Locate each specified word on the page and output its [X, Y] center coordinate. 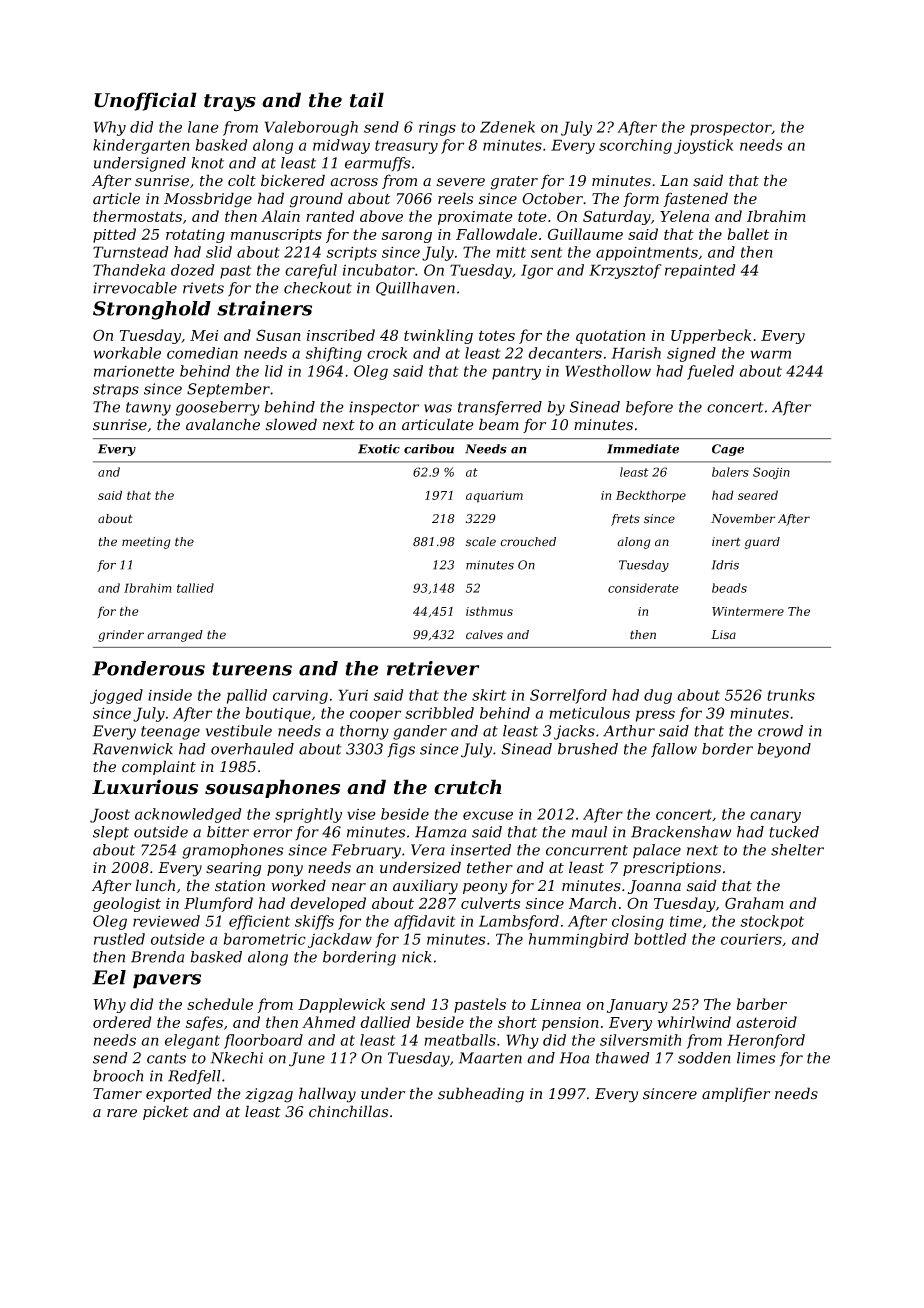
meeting [146, 543]
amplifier [736, 1094]
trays [230, 103]
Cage [728, 450]
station [240, 886]
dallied [385, 1022]
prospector [731, 129]
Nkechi [236, 1058]
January [637, 1006]
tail [367, 100]
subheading [481, 1095]
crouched [528, 542]
